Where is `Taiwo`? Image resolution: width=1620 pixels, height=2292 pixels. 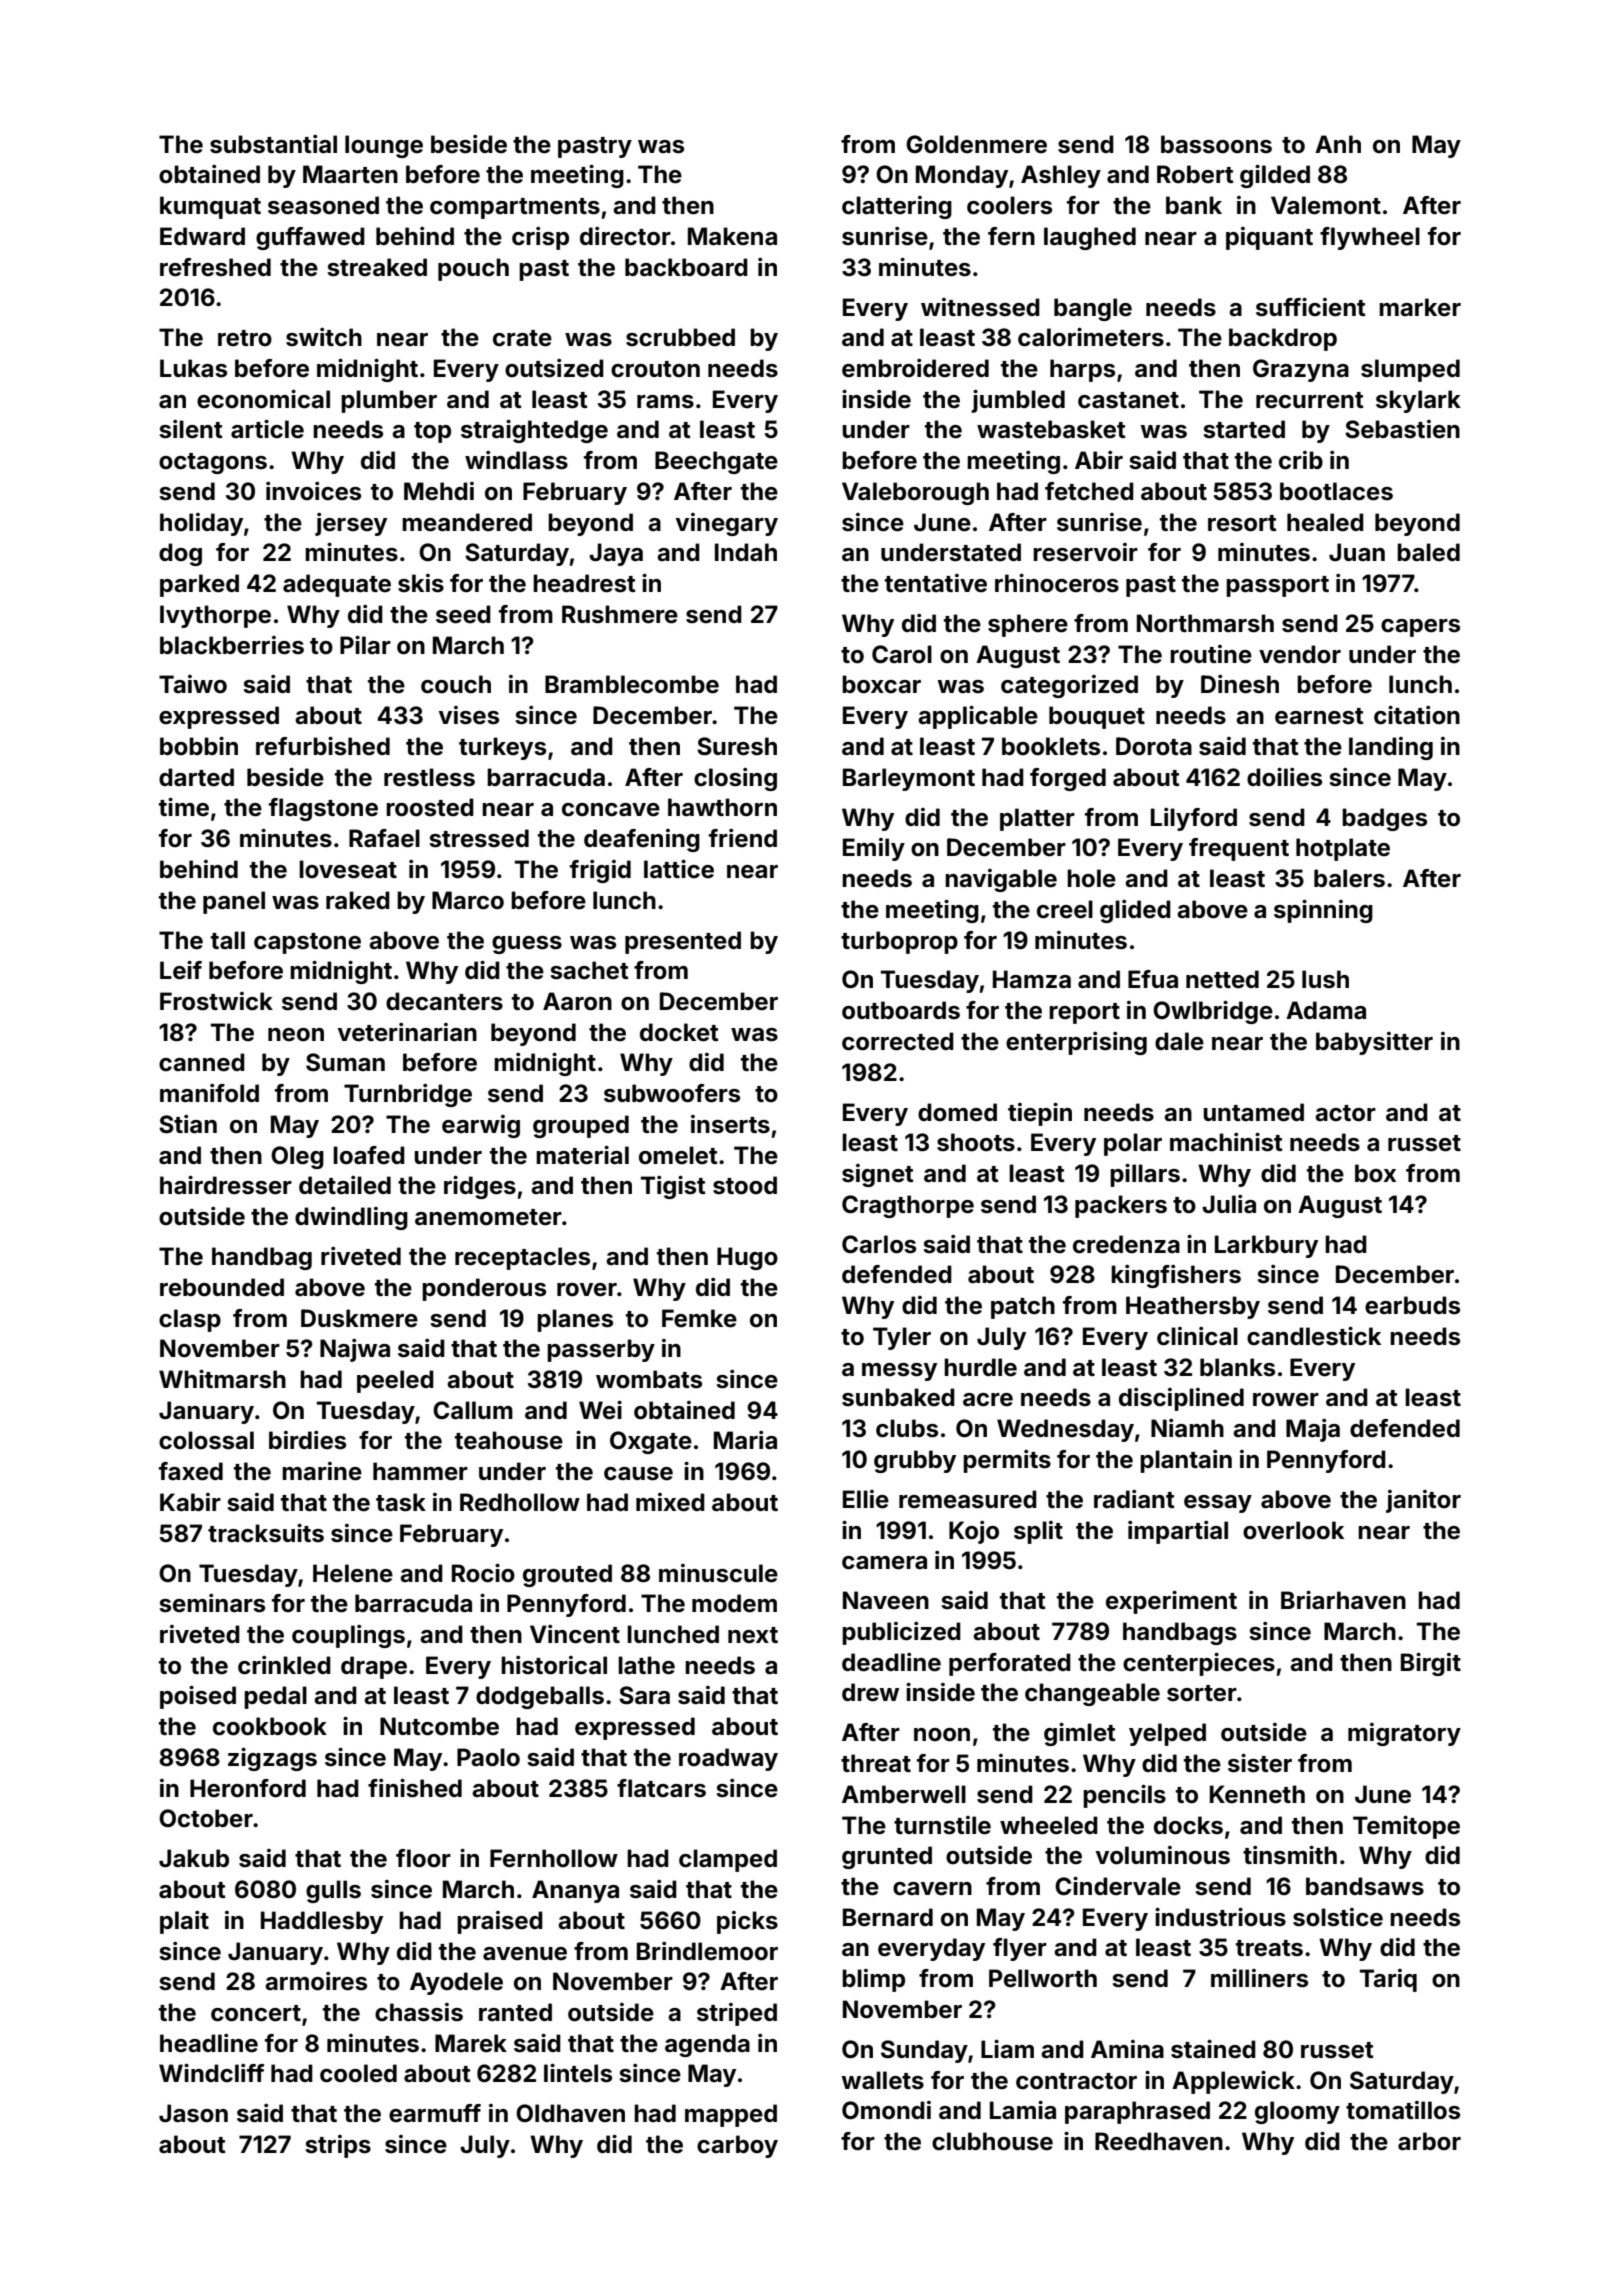
Taiwo is located at coordinates (193, 684).
